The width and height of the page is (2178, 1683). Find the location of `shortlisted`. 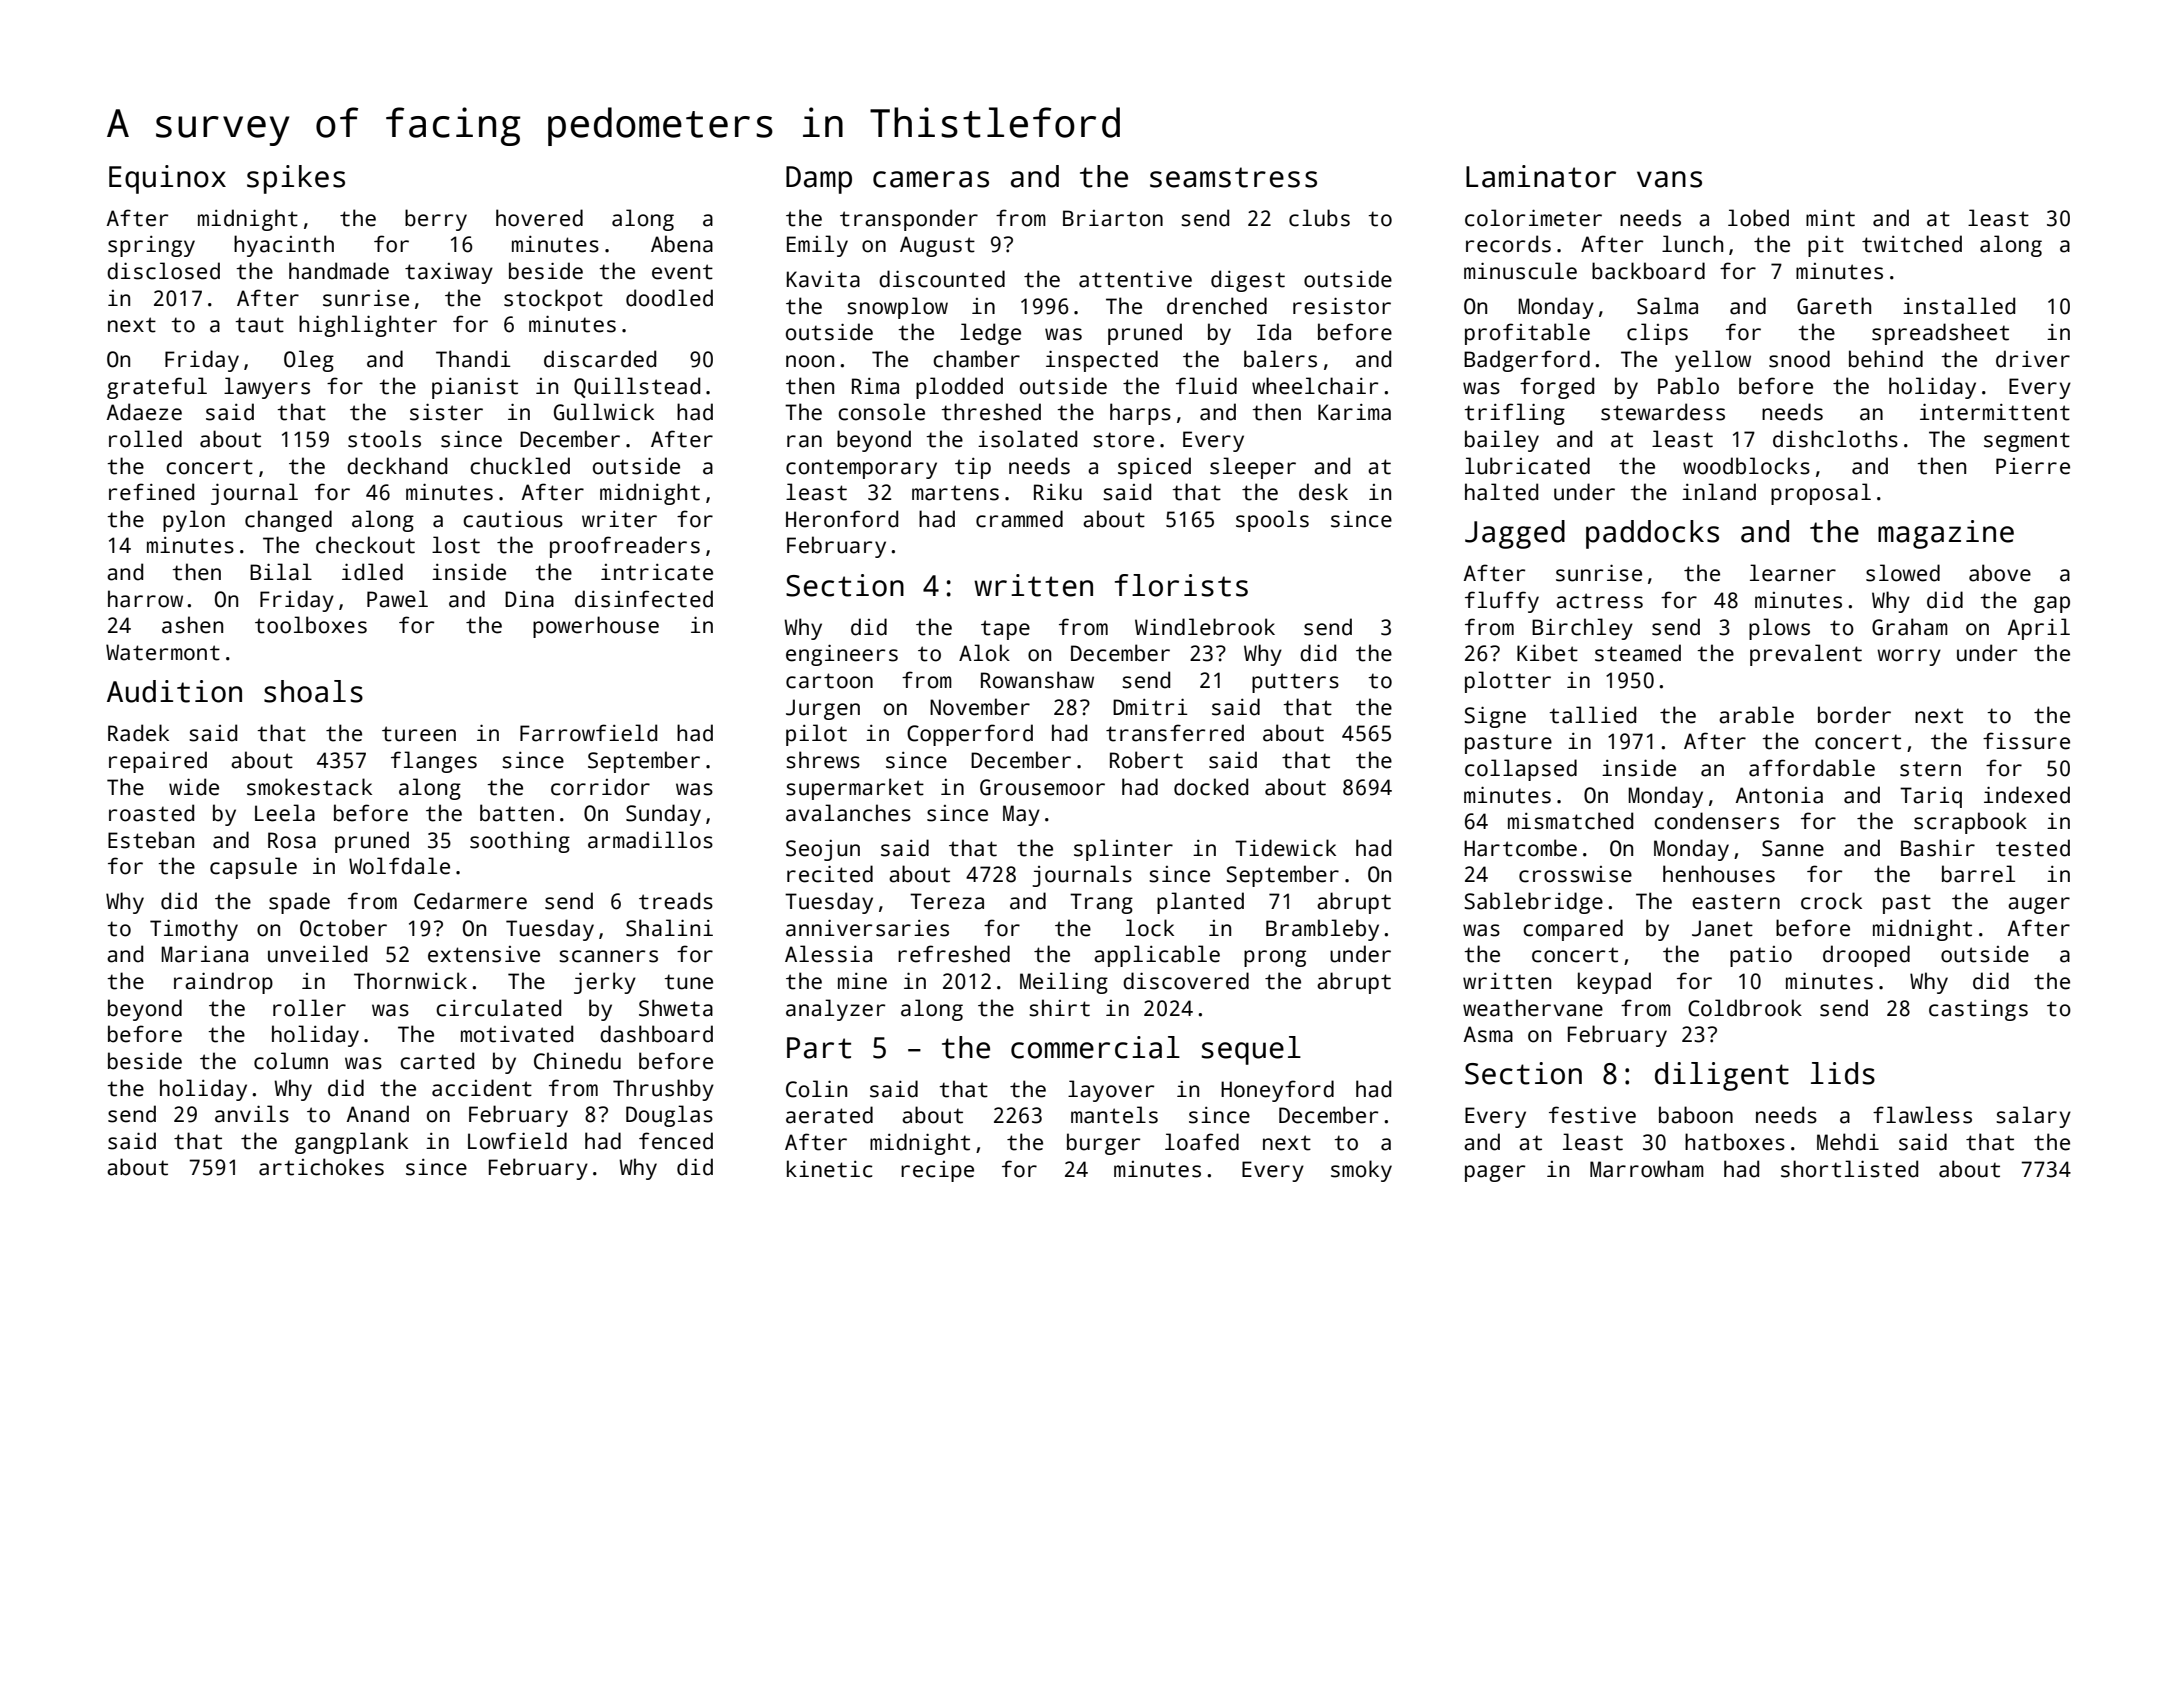

shortlisted is located at coordinates (1849, 1169).
